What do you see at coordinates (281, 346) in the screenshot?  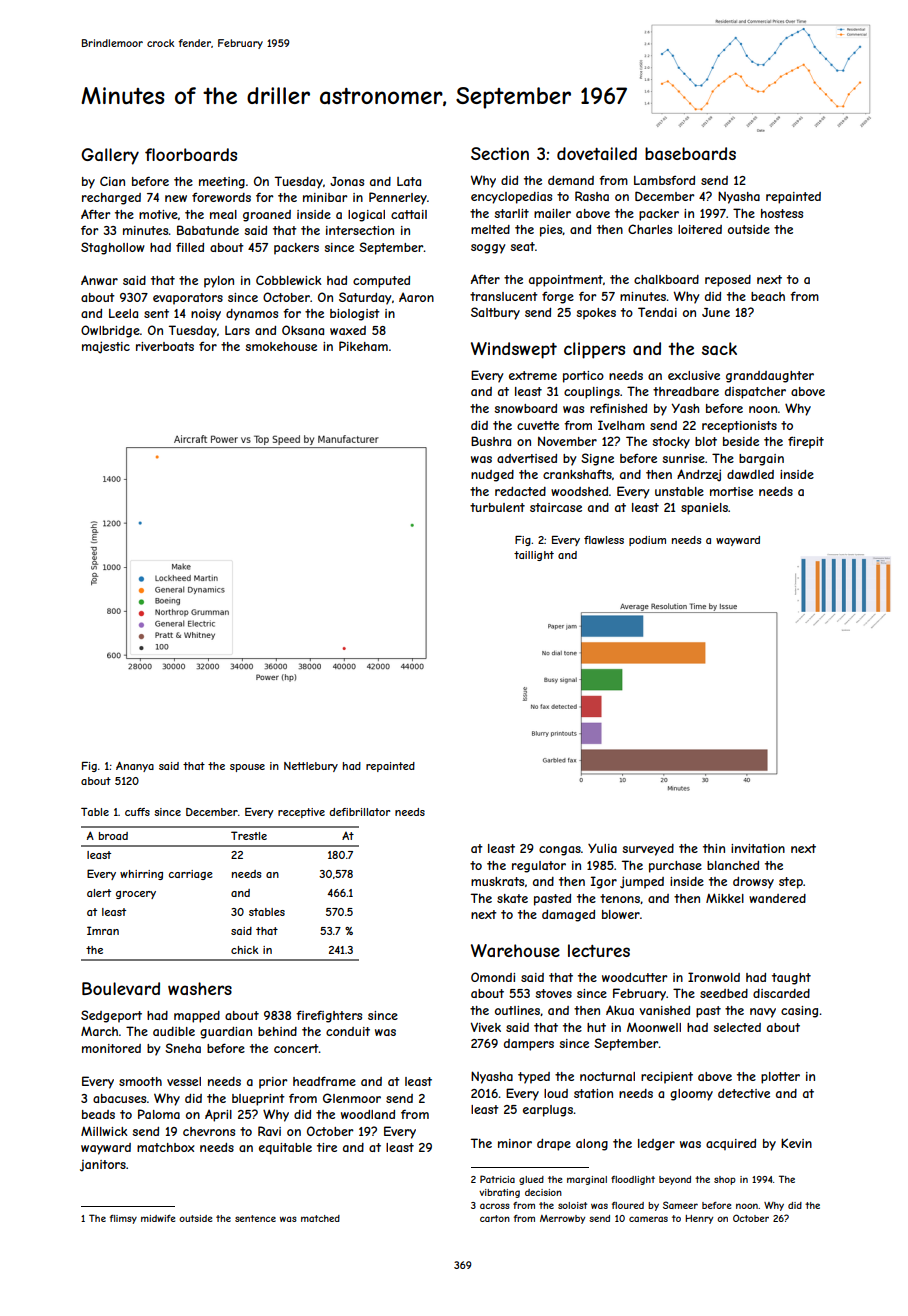 I see `smokehouse` at bounding box center [281, 346].
